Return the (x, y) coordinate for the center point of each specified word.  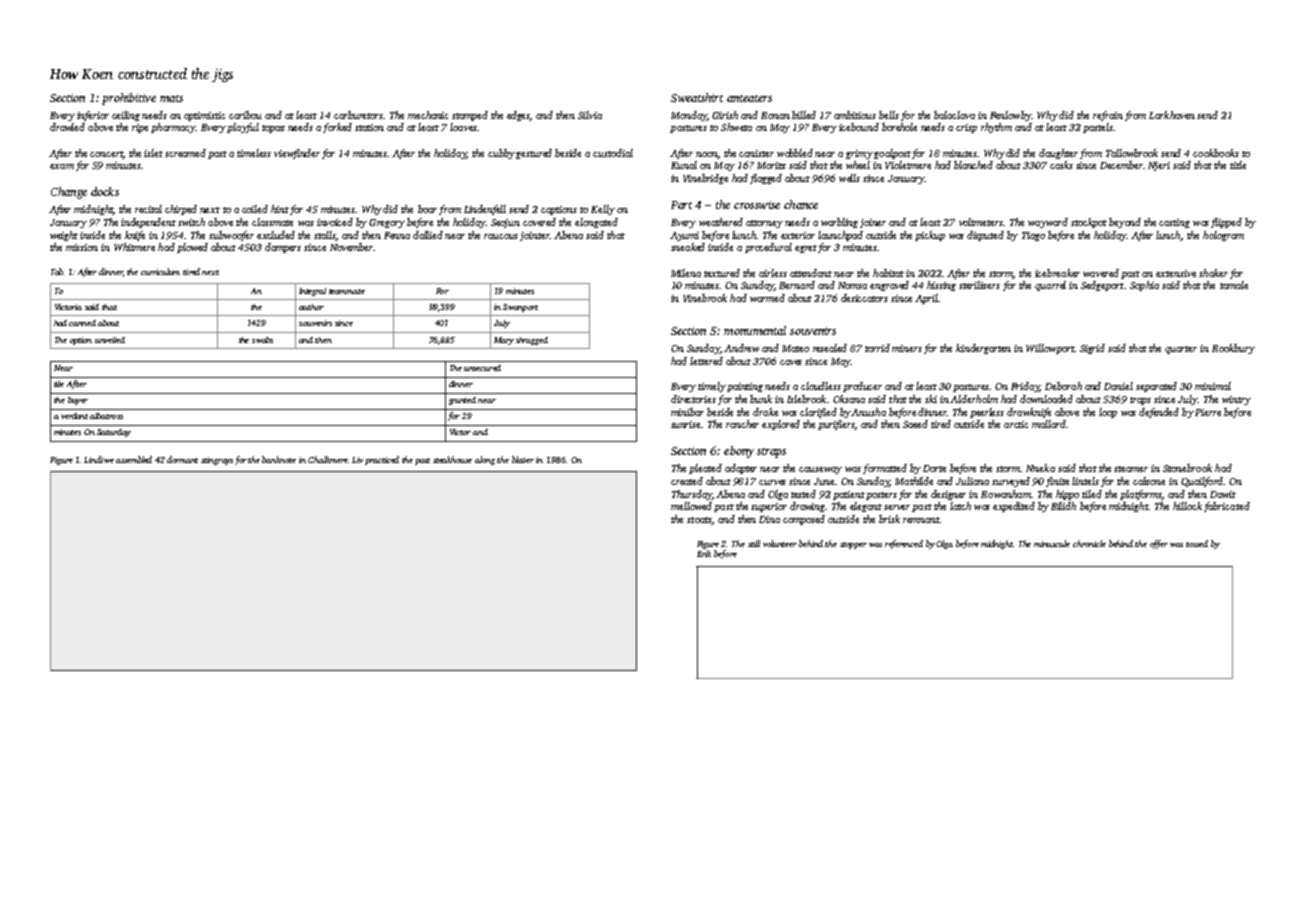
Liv (357, 460)
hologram (1223, 236)
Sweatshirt (697, 97)
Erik (704, 553)
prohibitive (129, 99)
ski (931, 399)
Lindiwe (99, 459)
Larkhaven (1172, 115)
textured (722, 273)
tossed (1197, 543)
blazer (523, 459)
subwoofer (231, 236)
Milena (686, 273)
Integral (312, 292)
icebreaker (1057, 273)
